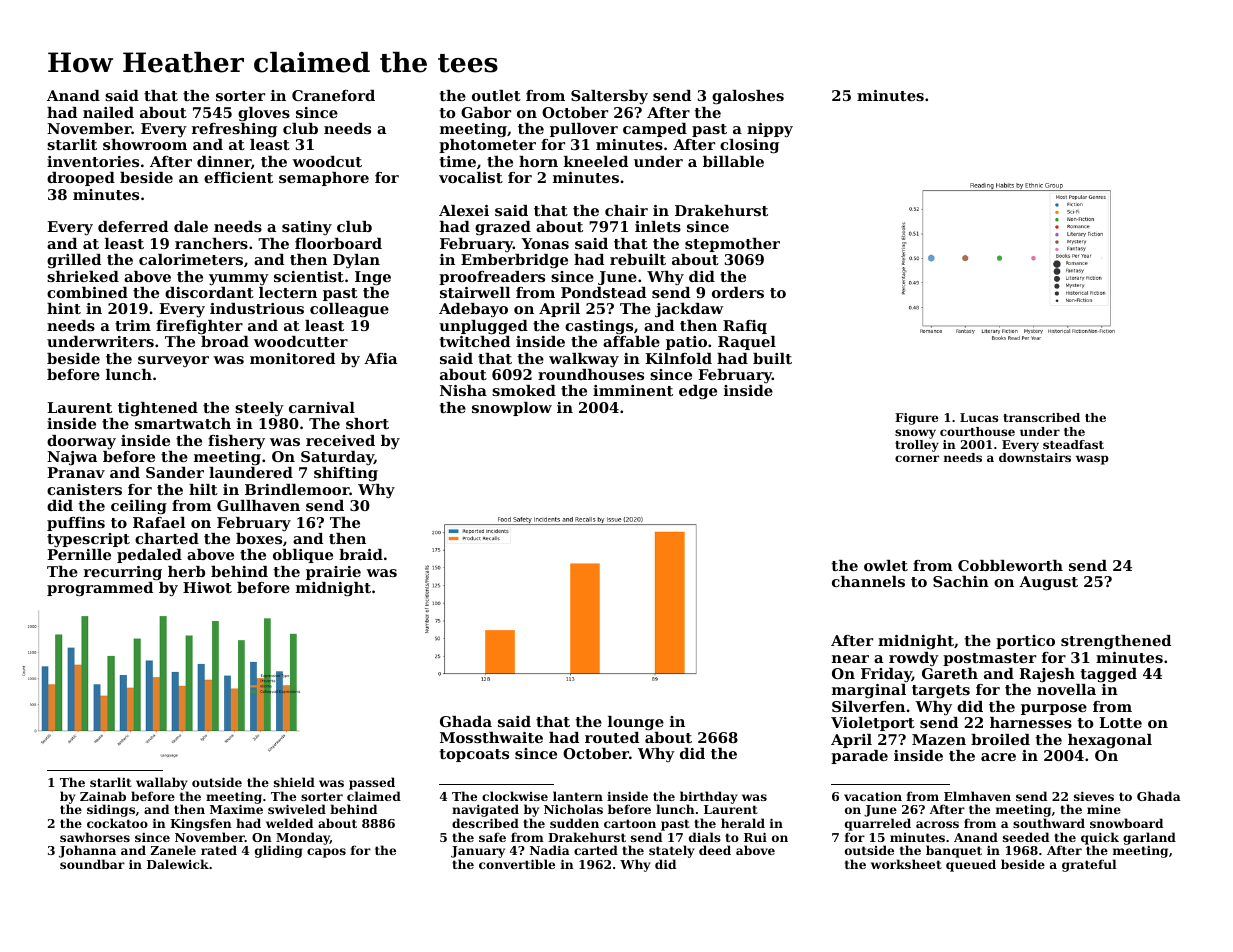 This document has width=1233, height=952. I want to click on capos, so click(326, 853).
